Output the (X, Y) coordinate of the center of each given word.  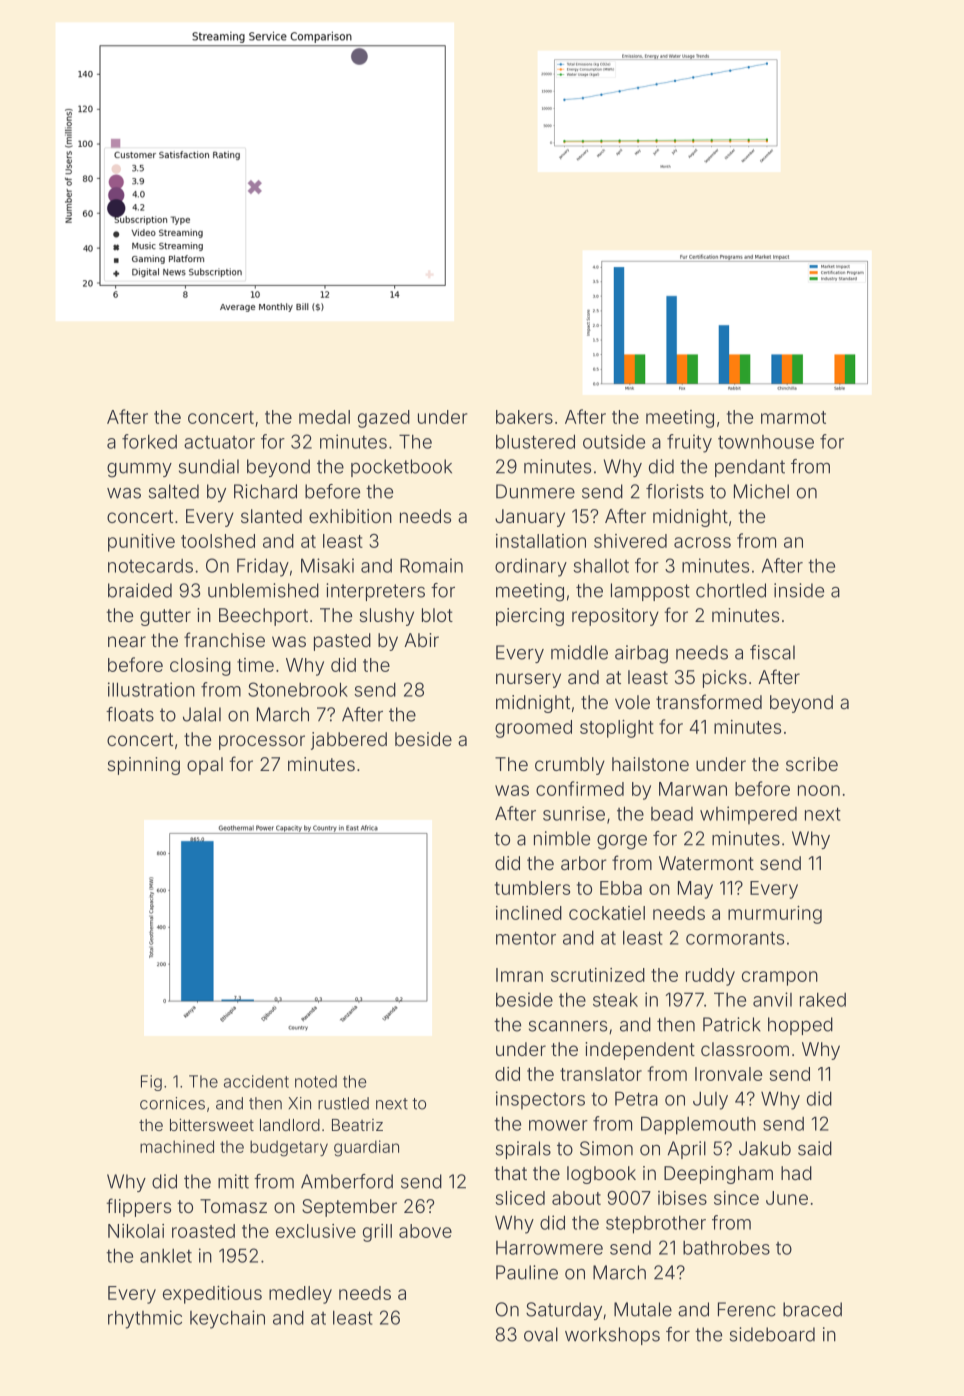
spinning (144, 766)
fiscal (772, 652)
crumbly (570, 766)
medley (300, 1295)
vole (632, 702)
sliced (520, 1198)
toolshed (218, 541)
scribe (812, 764)
